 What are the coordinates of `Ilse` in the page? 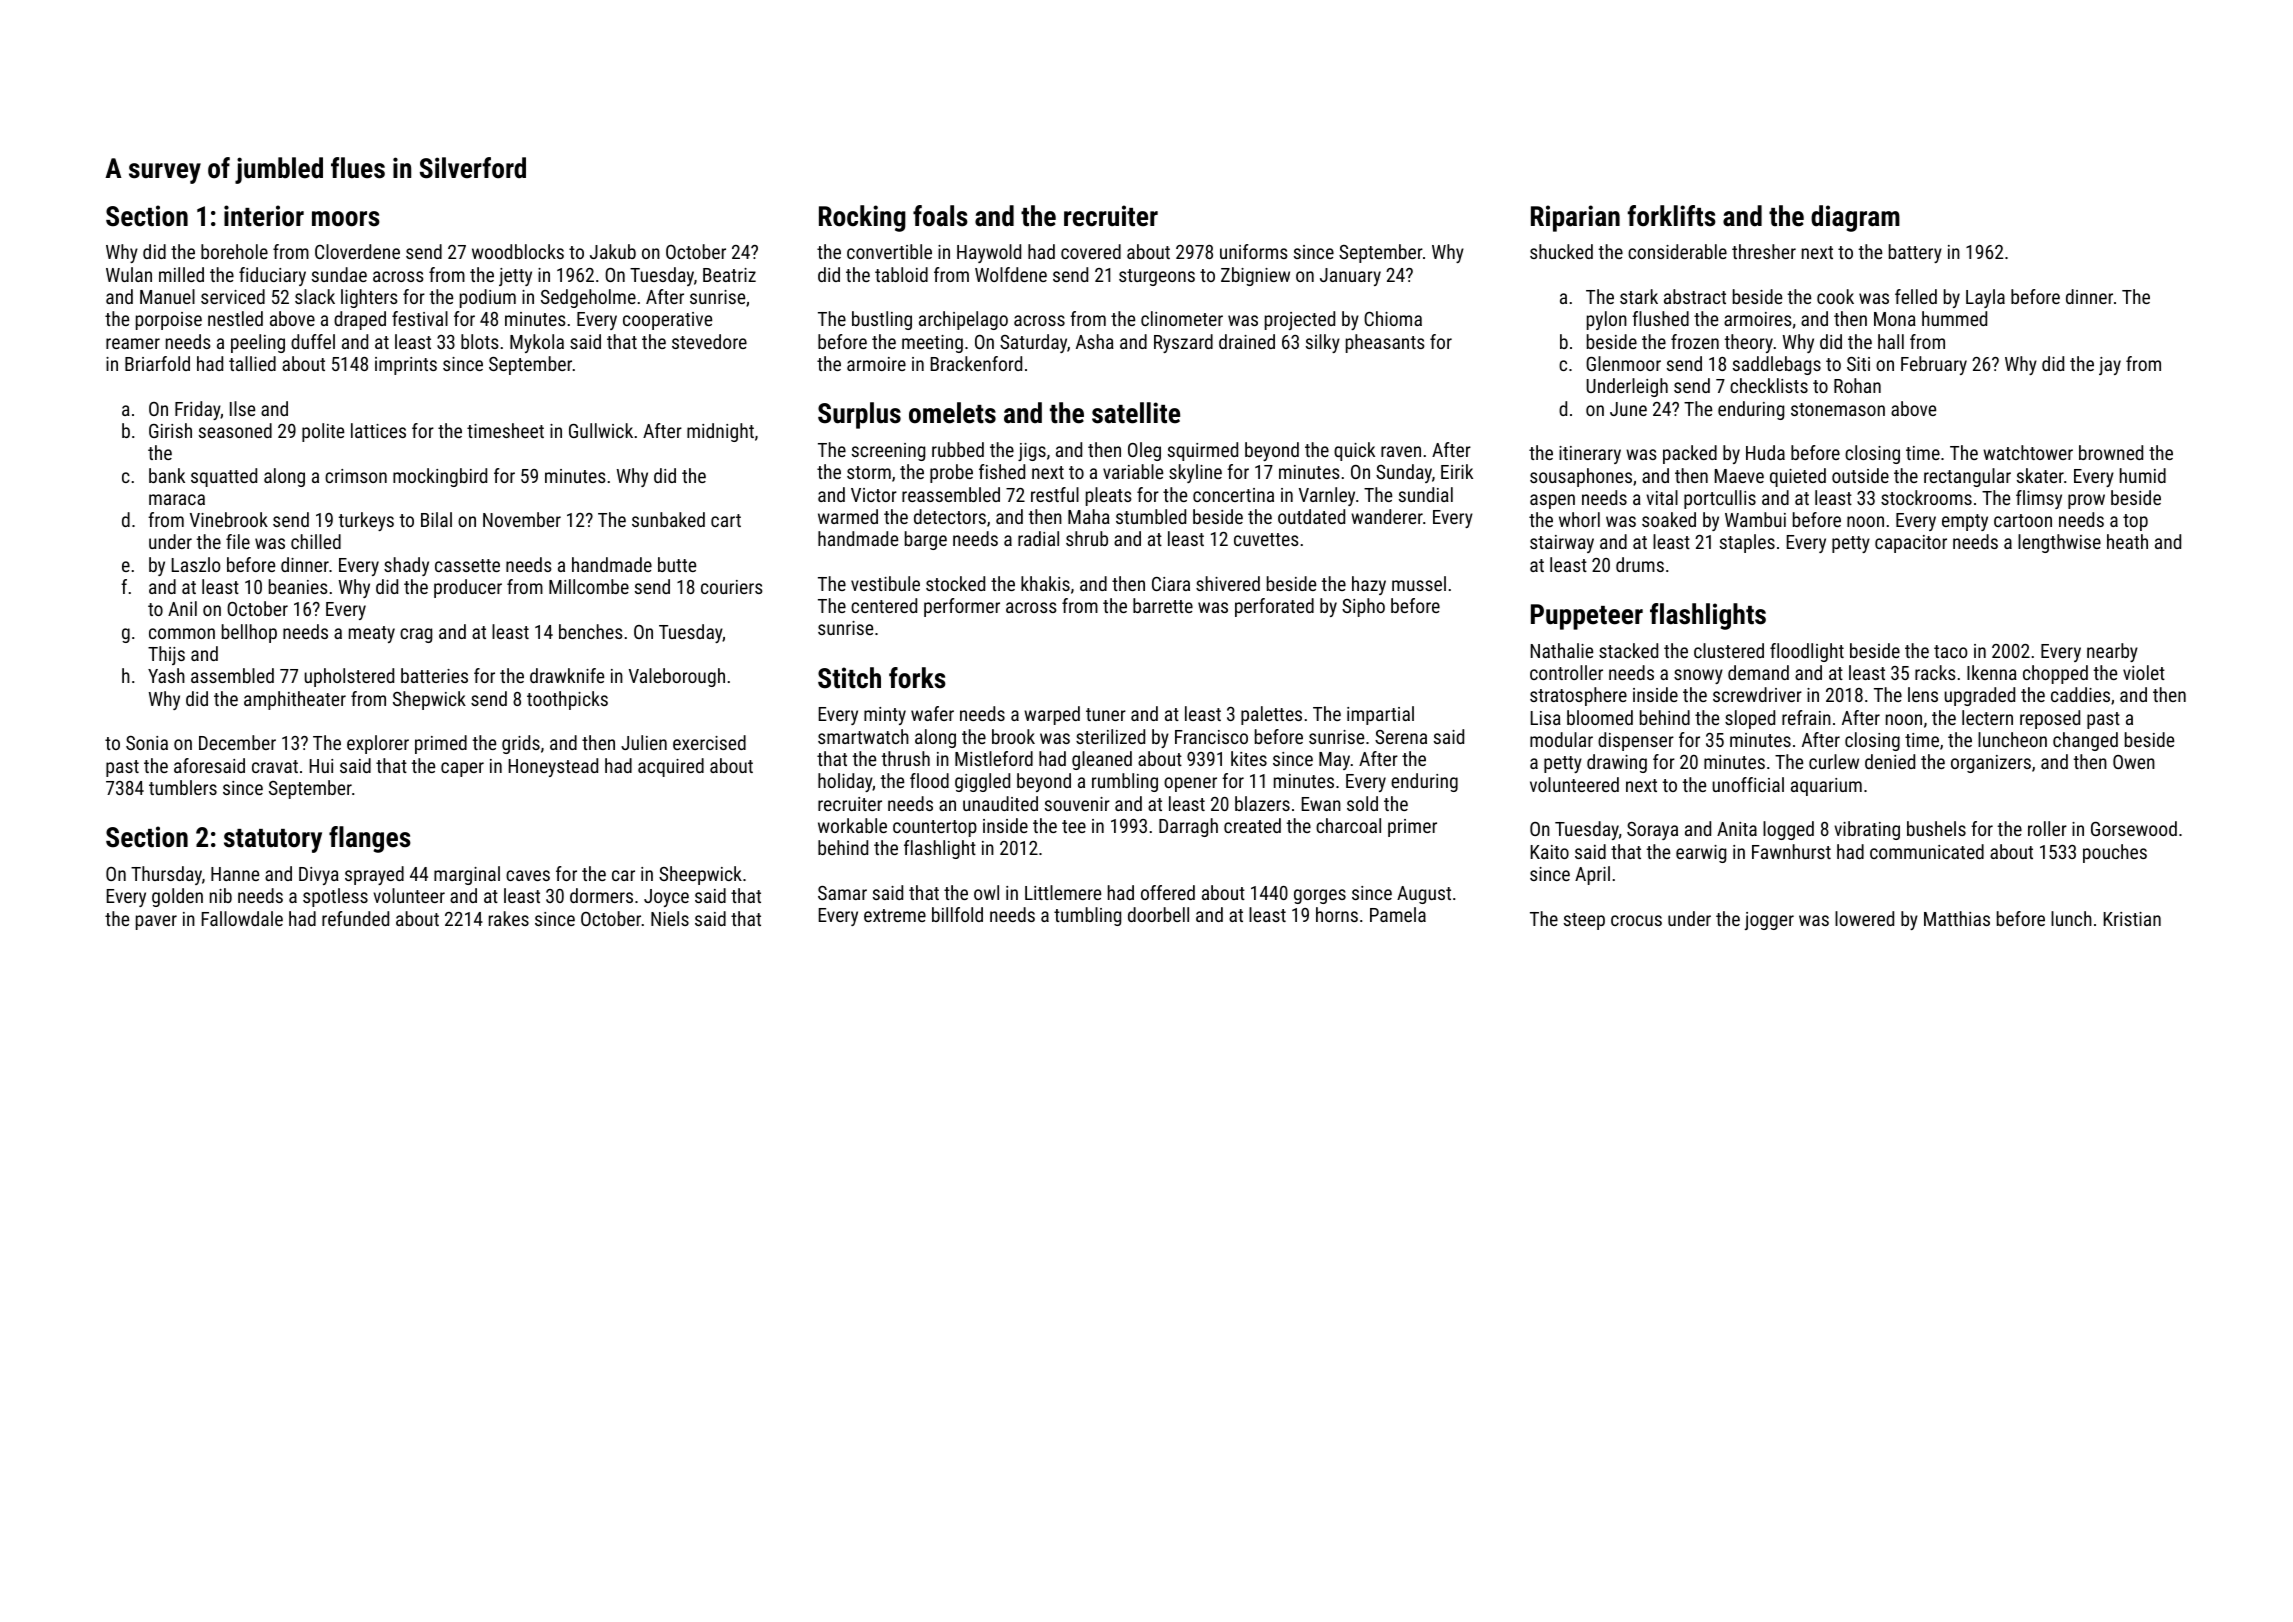 It's located at (242, 408).
